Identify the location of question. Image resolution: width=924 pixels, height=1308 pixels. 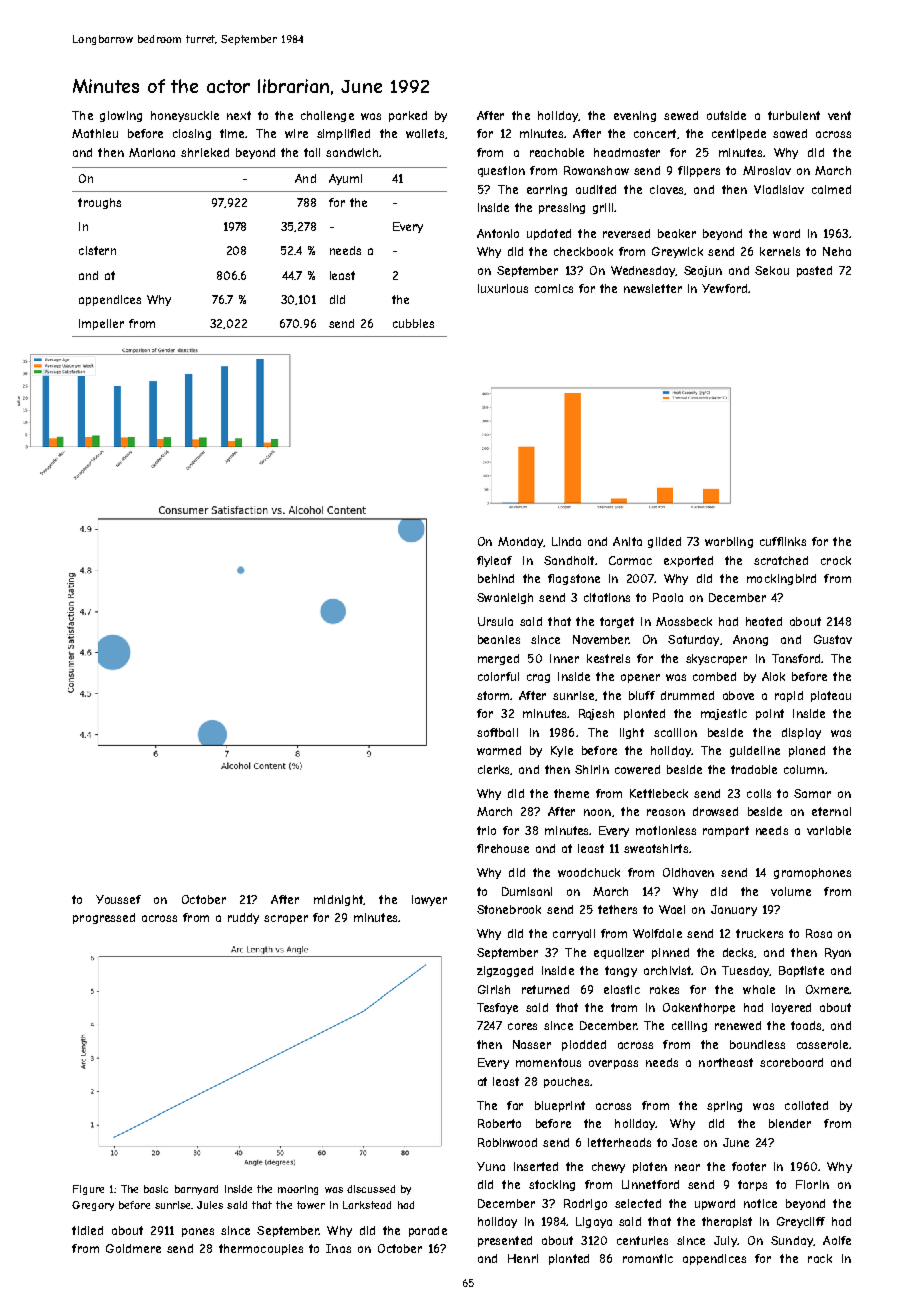
(501, 171).
